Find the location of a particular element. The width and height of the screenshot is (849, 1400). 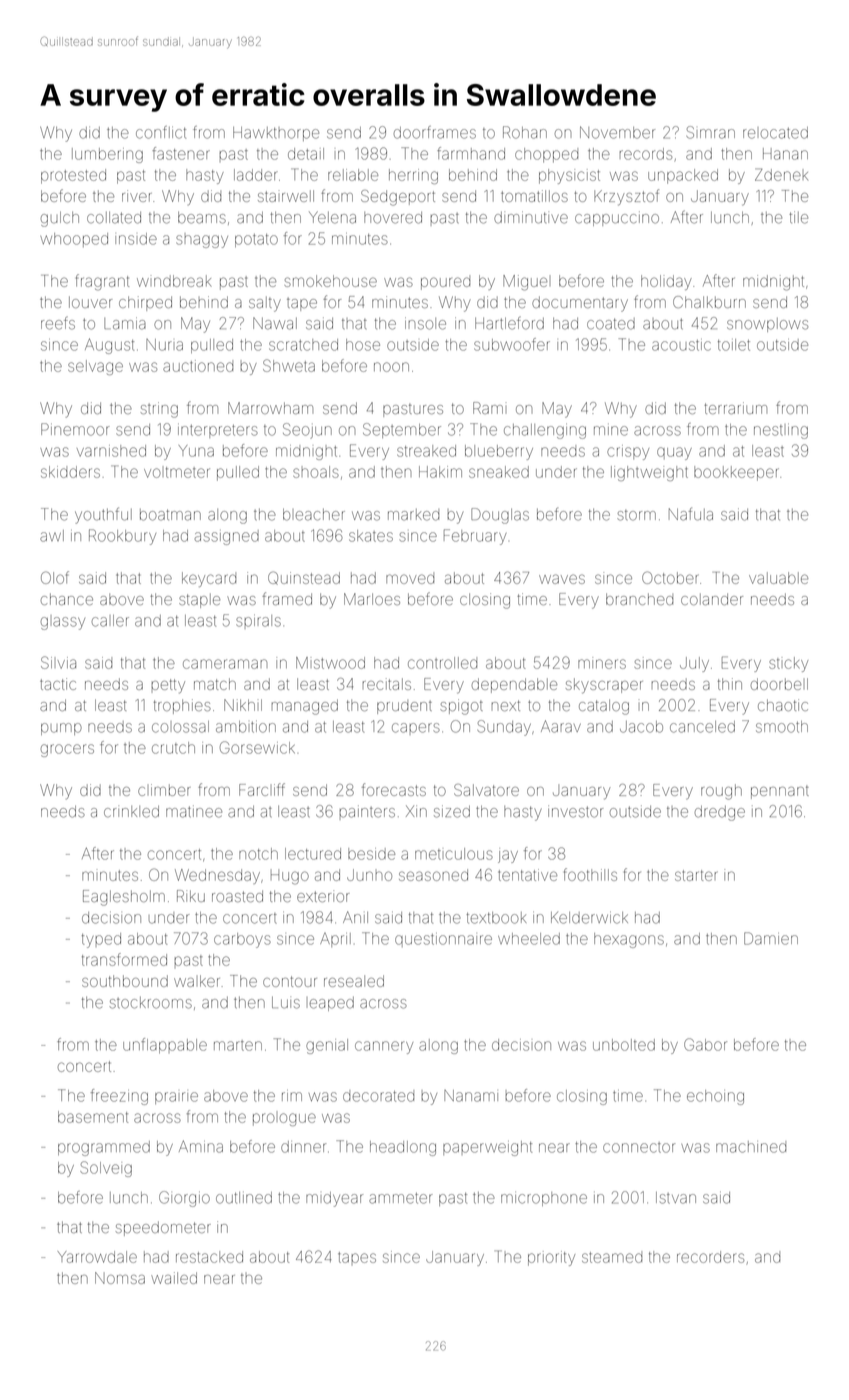

November is located at coordinates (617, 132).
